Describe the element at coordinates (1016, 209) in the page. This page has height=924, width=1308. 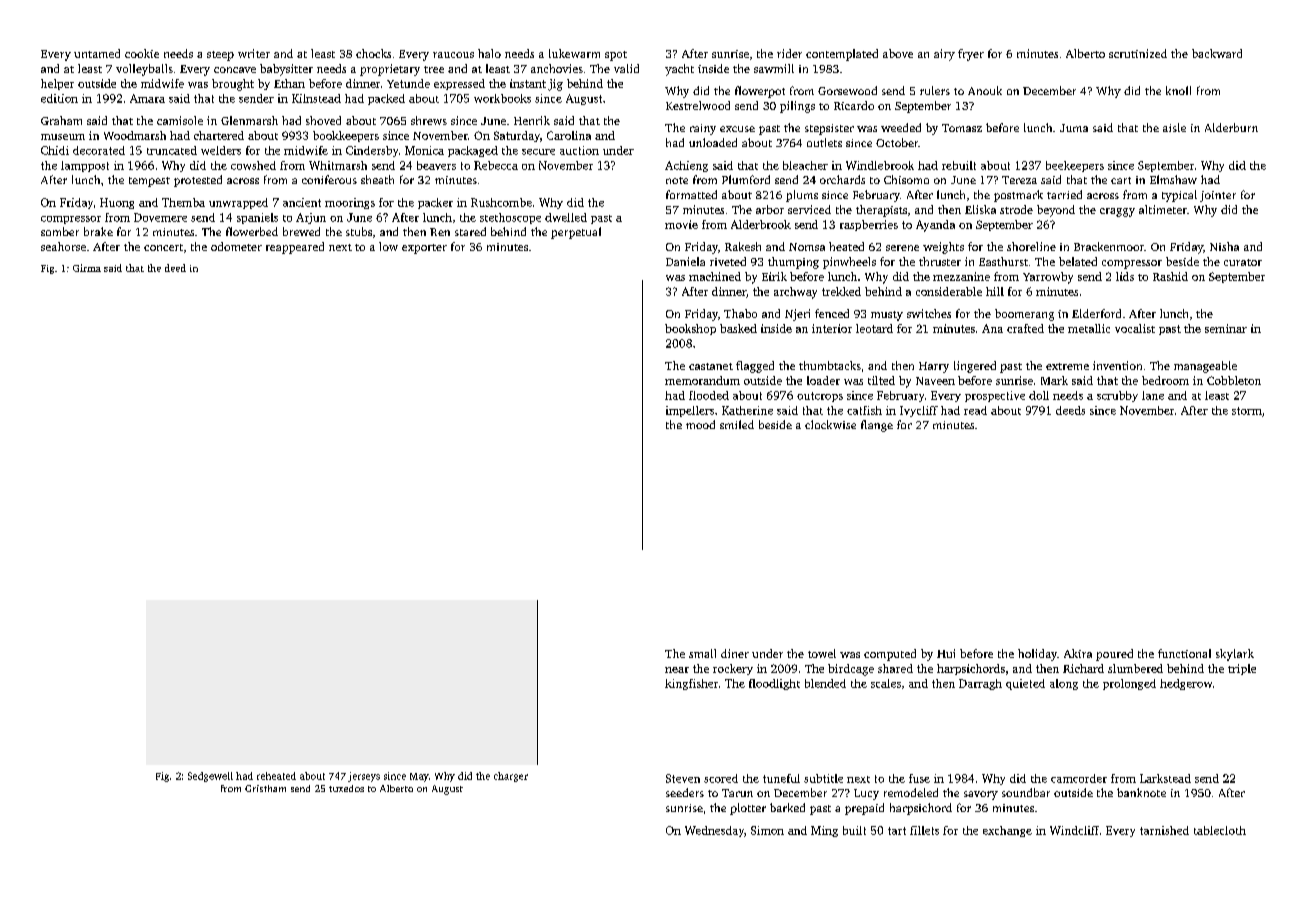
I see `strode` at that location.
